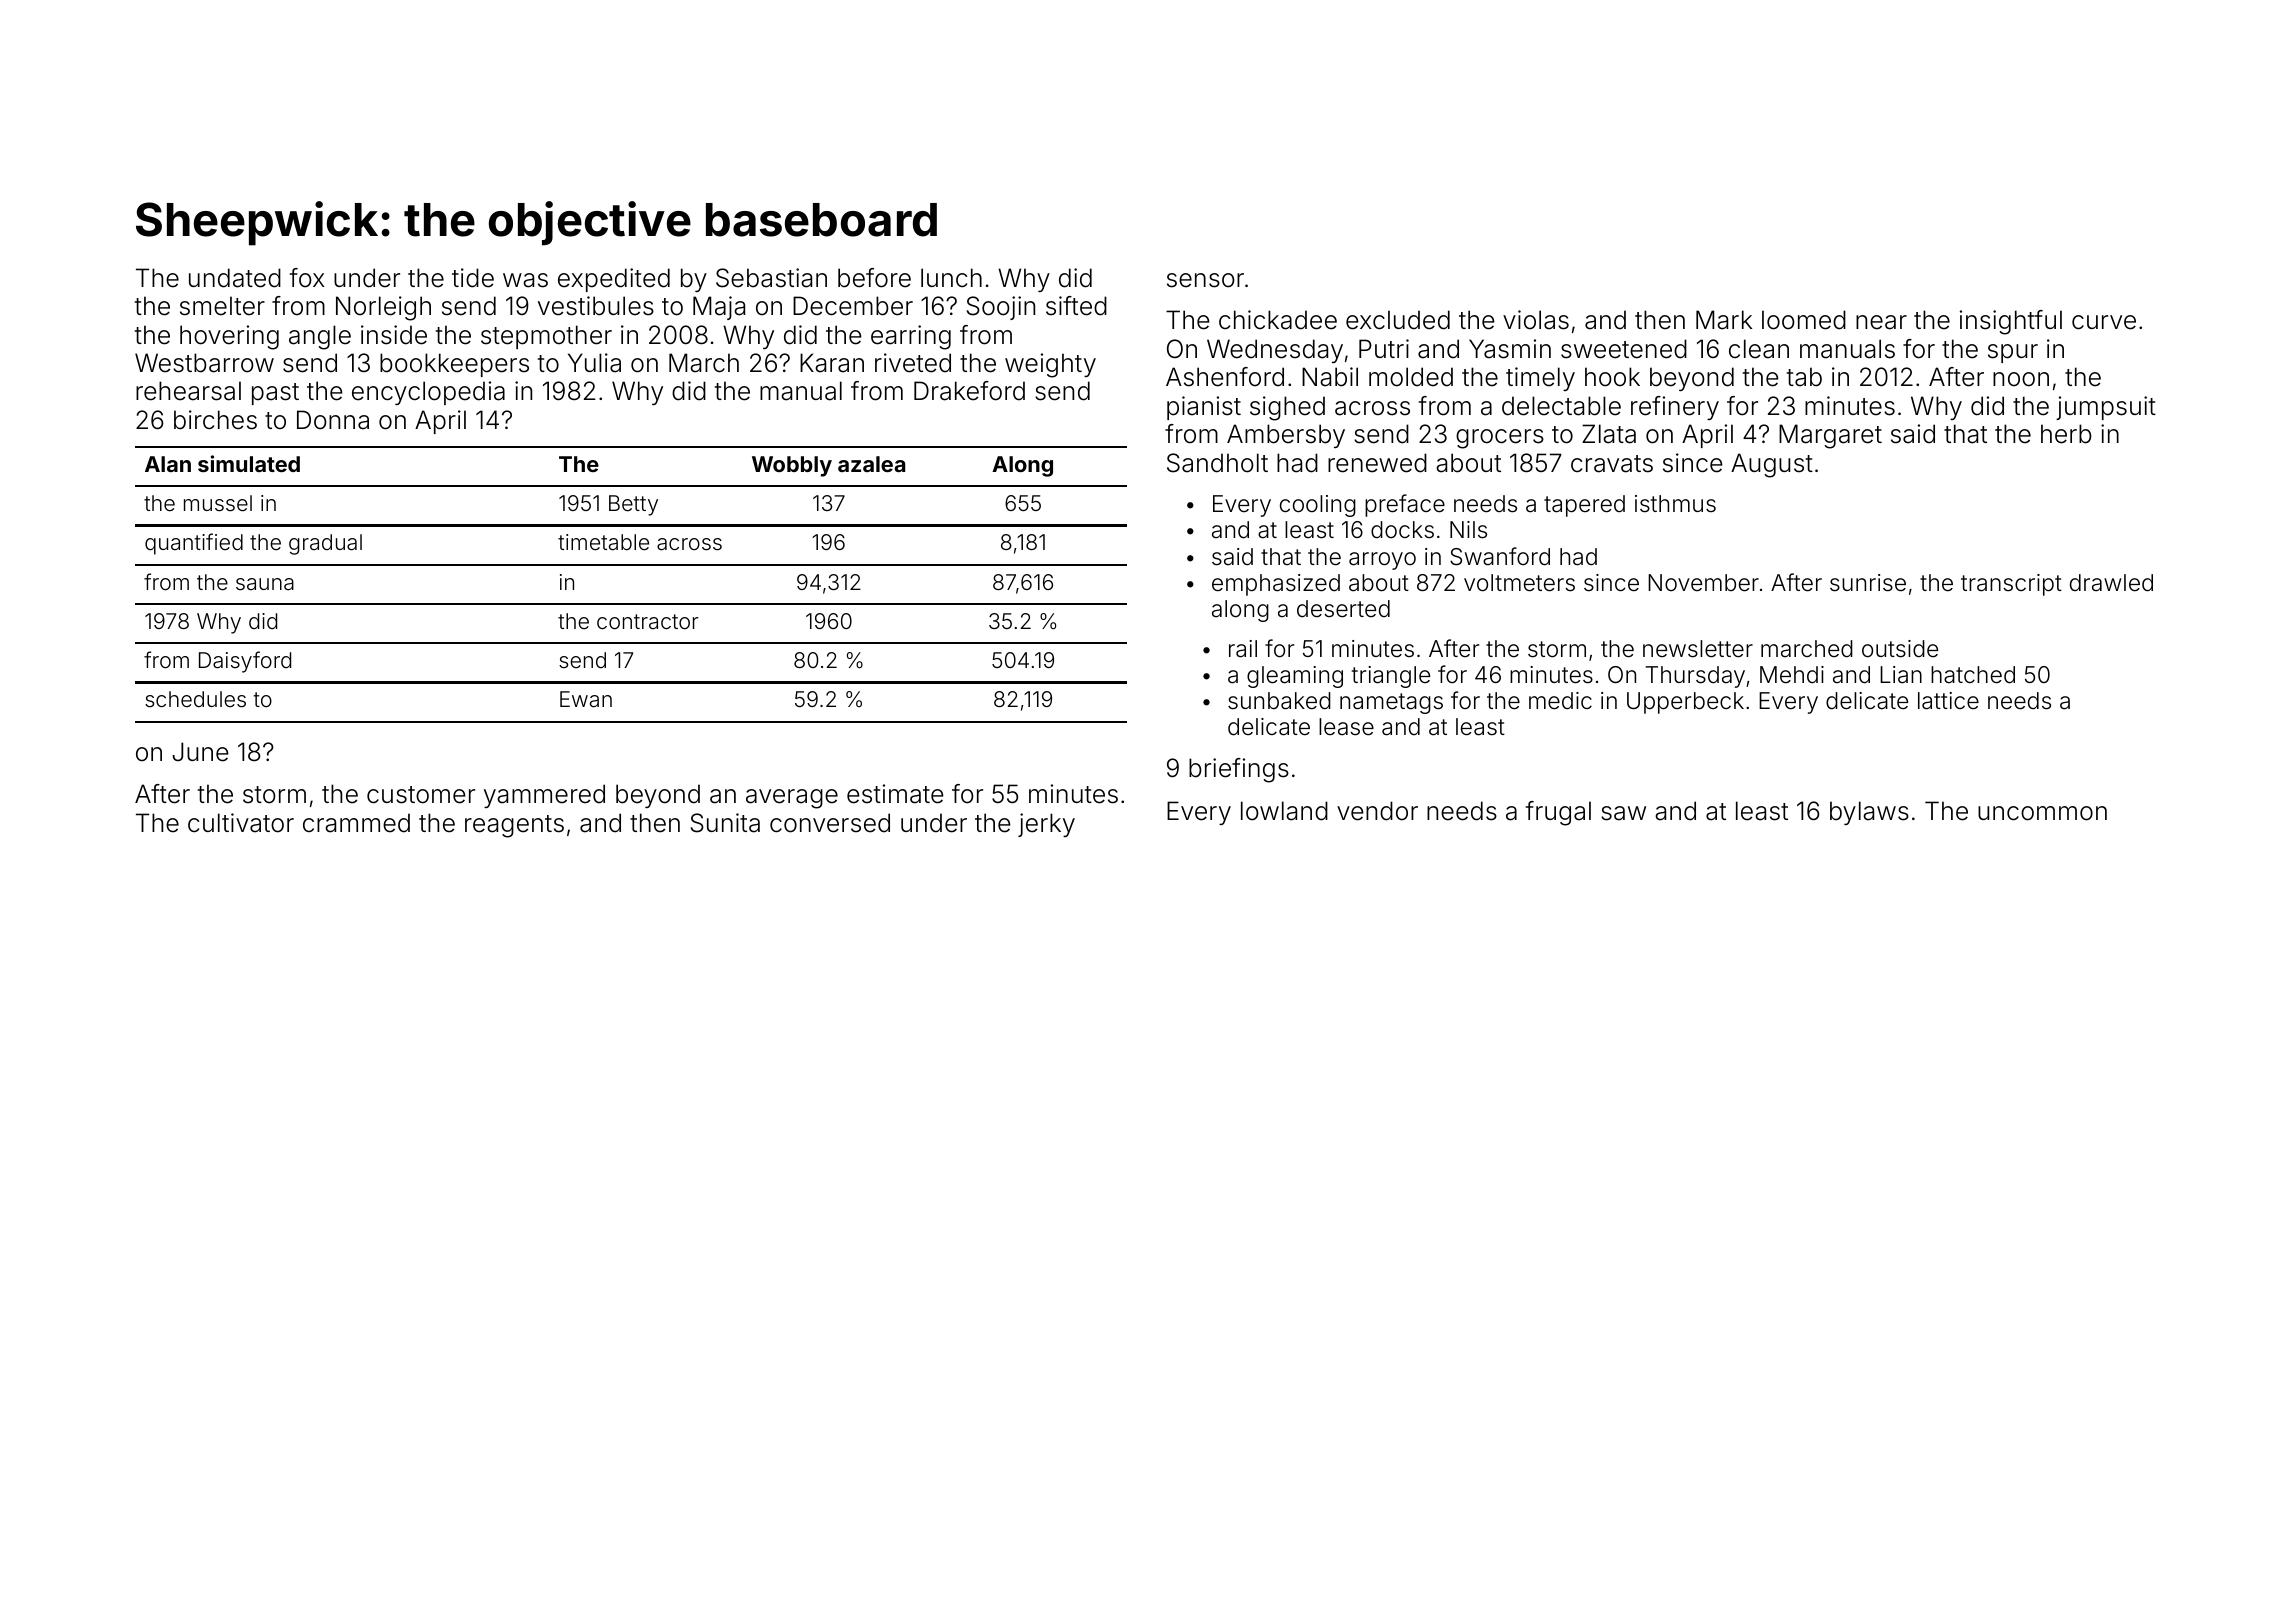  I want to click on tide, so click(473, 278).
